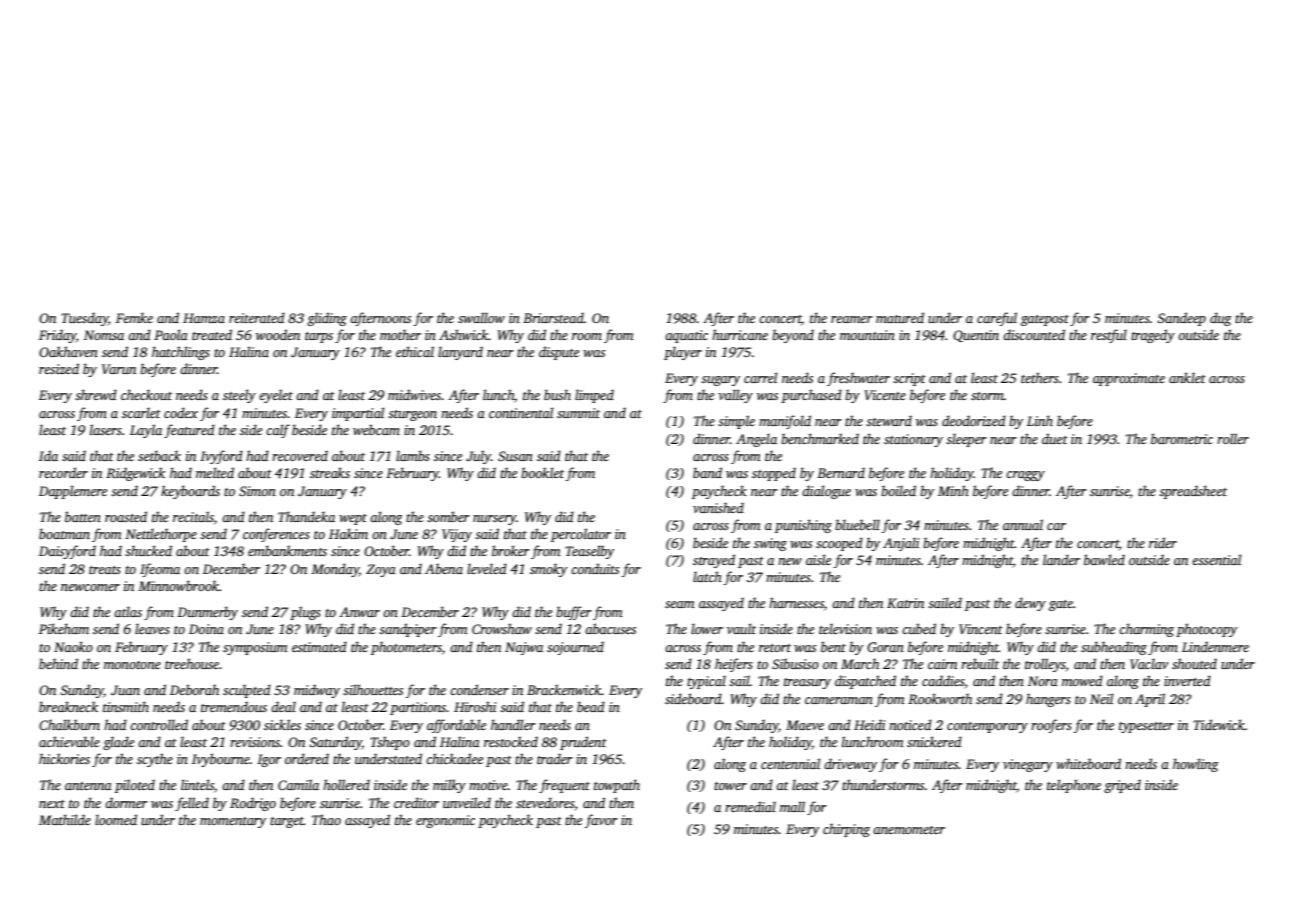  What do you see at coordinates (770, 544) in the screenshot?
I see `swing` at bounding box center [770, 544].
